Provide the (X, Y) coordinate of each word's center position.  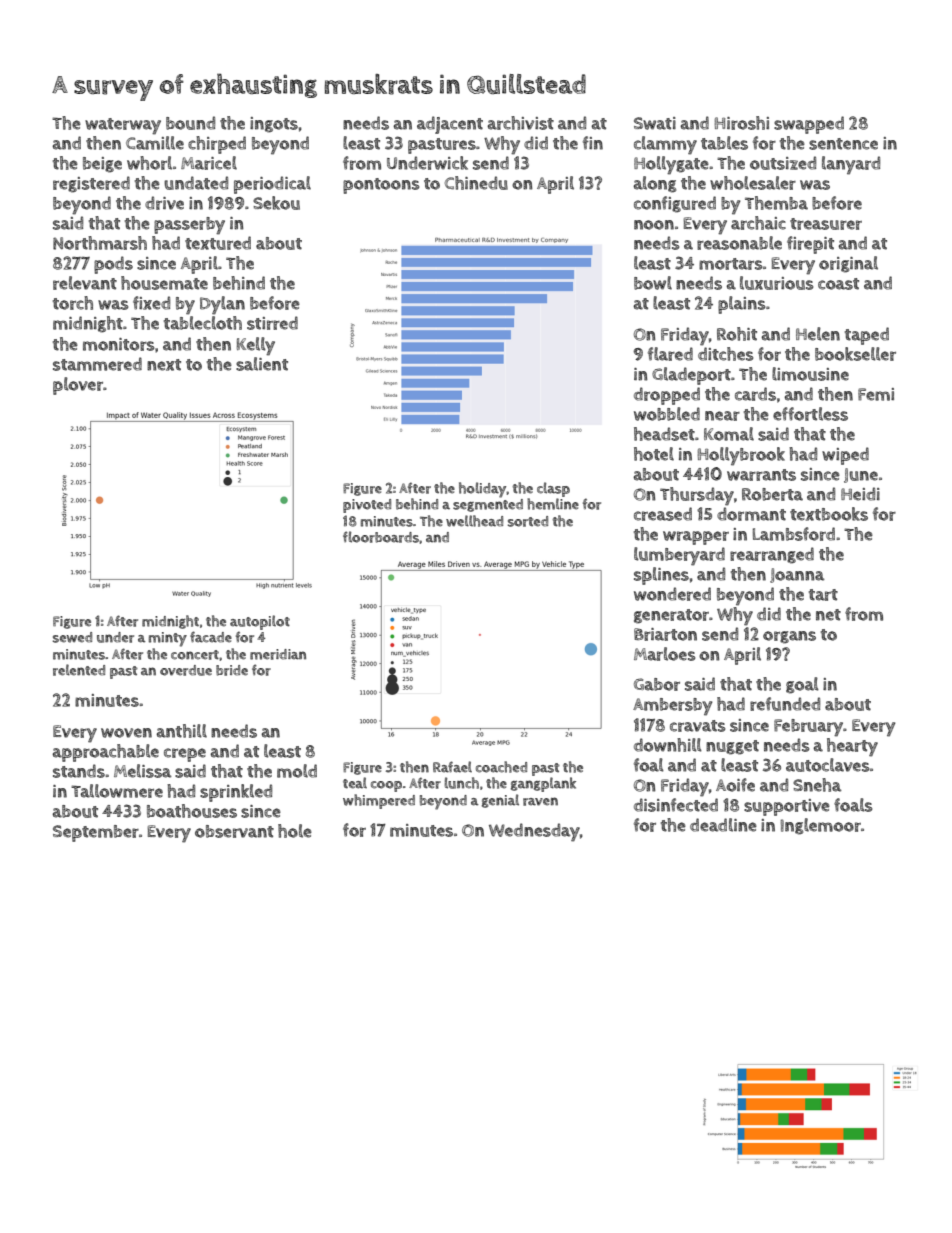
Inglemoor (821, 826)
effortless (810, 414)
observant (234, 831)
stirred (272, 323)
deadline (723, 825)
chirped (217, 145)
